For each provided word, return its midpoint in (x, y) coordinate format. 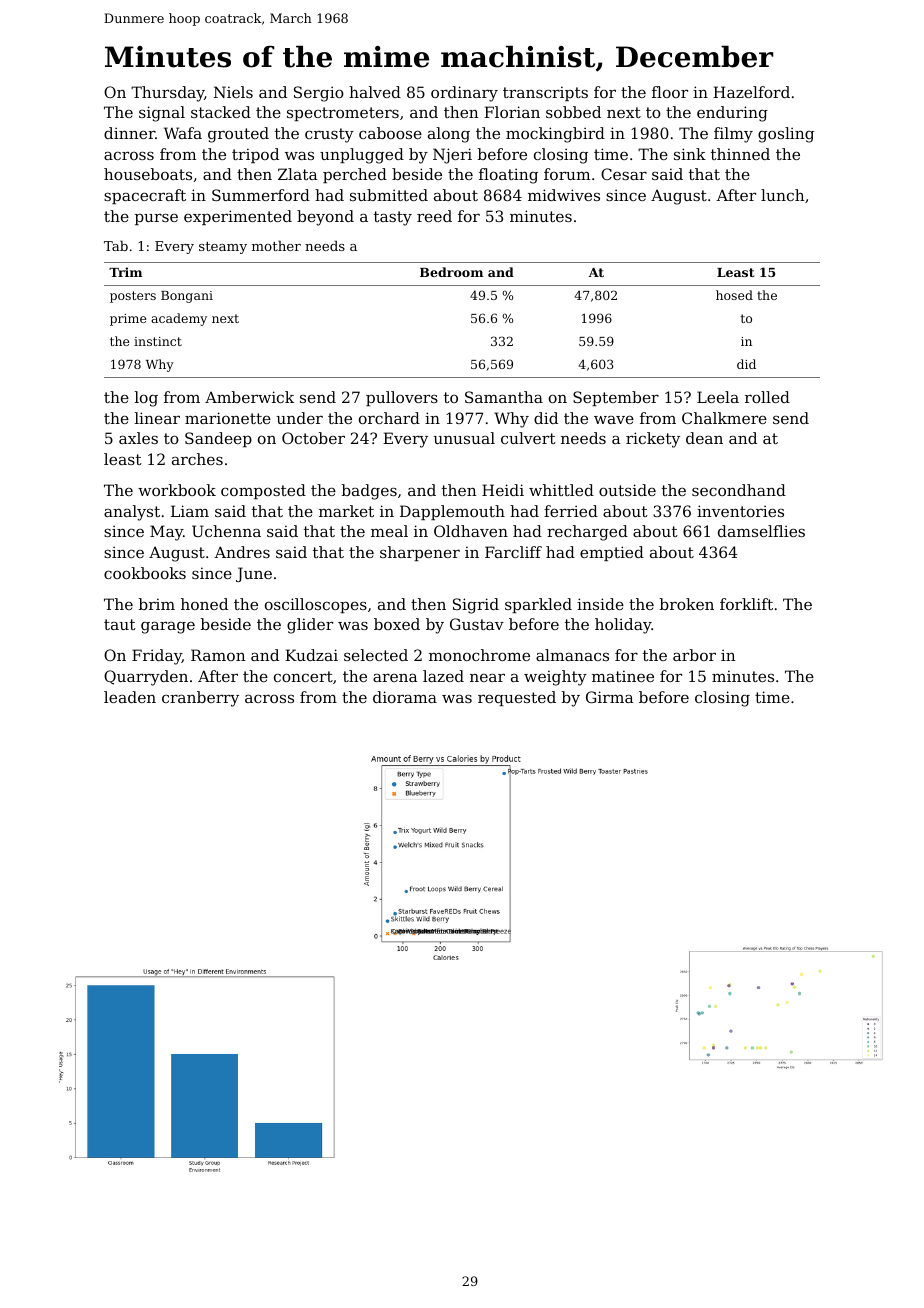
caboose (390, 133)
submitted (389, 195)
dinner (129, 133)
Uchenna (226, 531)
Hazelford (751, 92)
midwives (564, 195)
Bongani (187, 297)
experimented (238, 217)
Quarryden (146, 678)
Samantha (504, 397)
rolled (767, 397)
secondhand (739, 490)
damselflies (761, 531)
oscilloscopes (316, 605)
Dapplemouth (452, 512)
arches (197, 459)
